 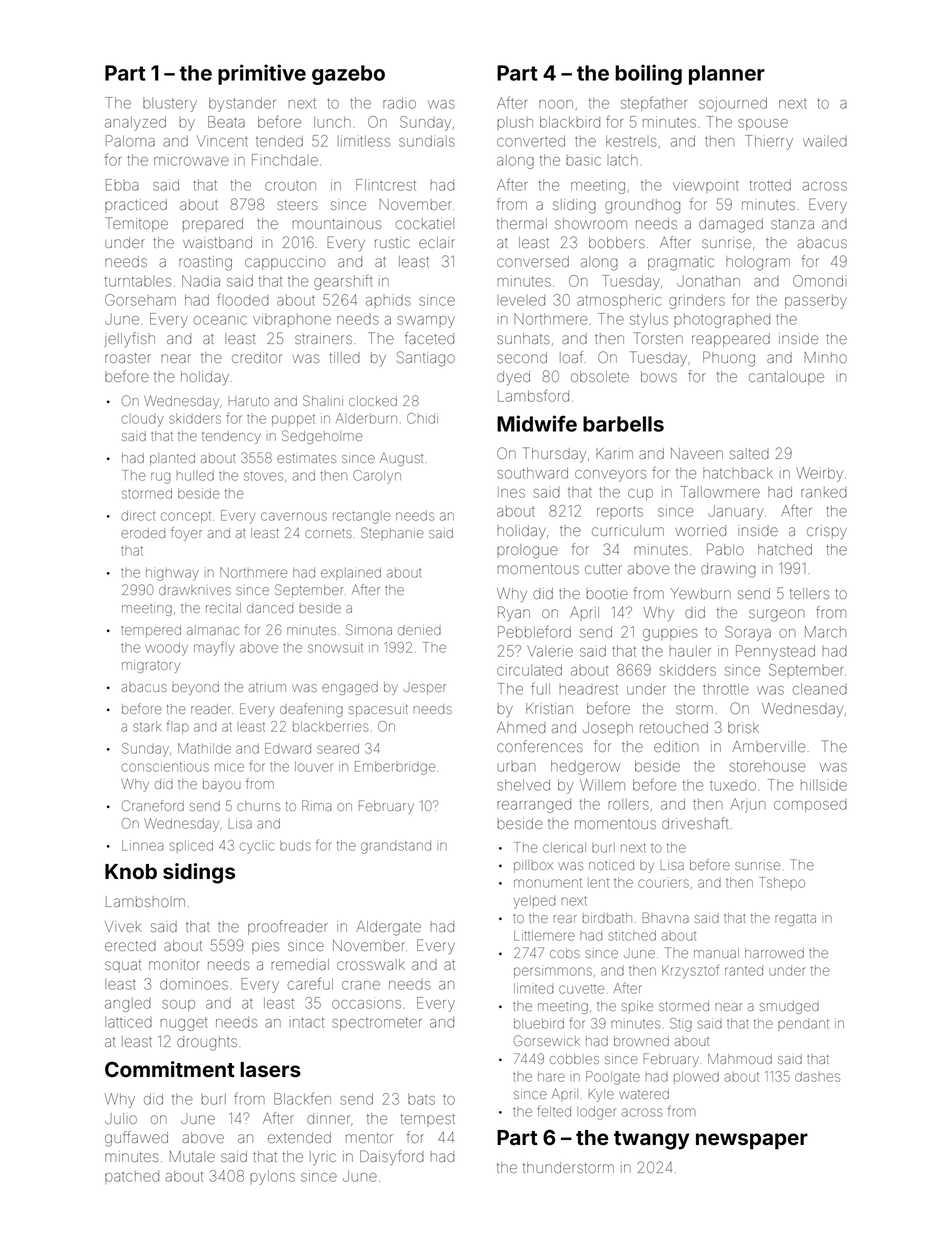 What do you see at coordinates (285, 160) in the screenshot?
I see `Finchdale` at bounding box center [285, 160].
